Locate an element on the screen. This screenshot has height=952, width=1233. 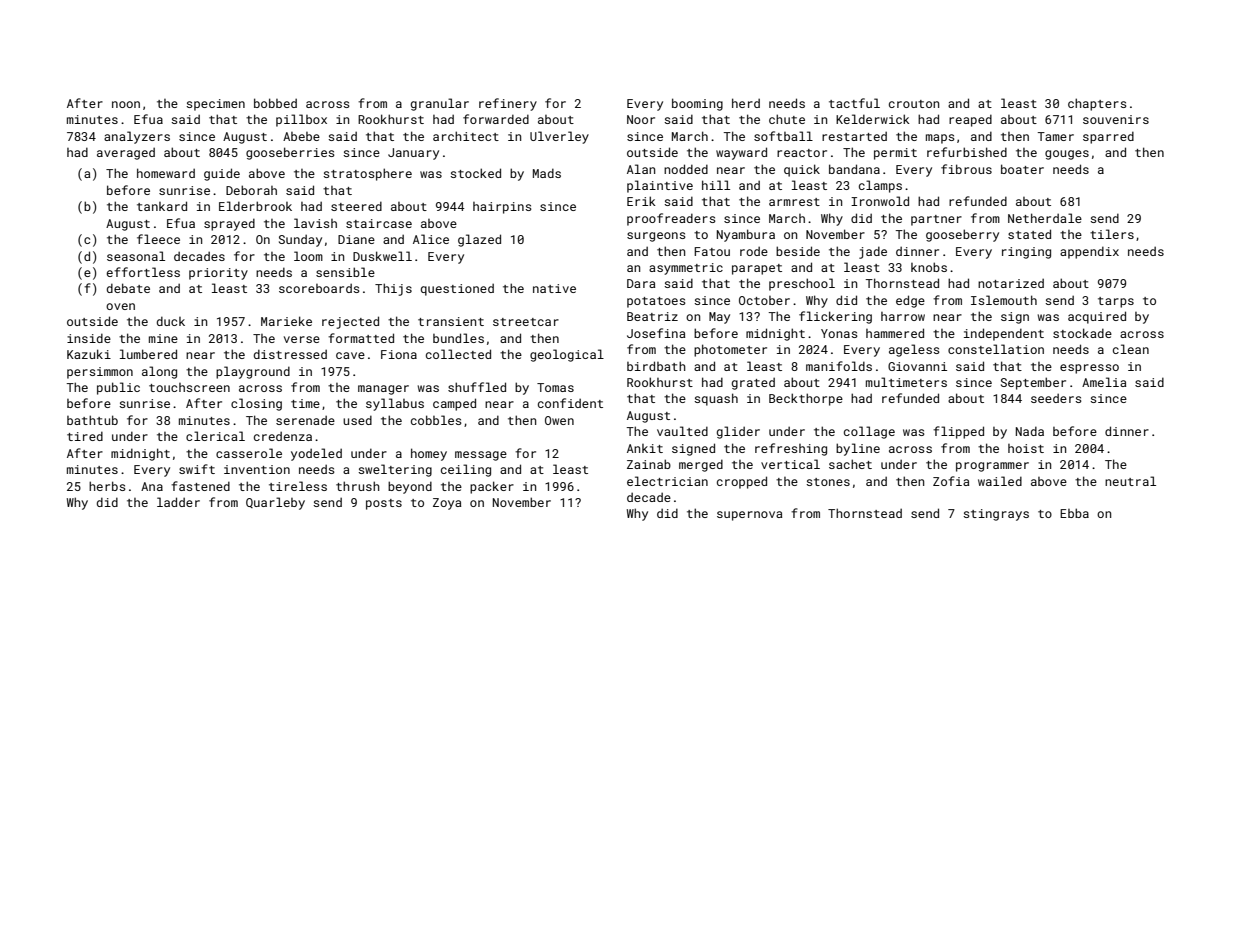
priority is located at coordinates (218, 274).
